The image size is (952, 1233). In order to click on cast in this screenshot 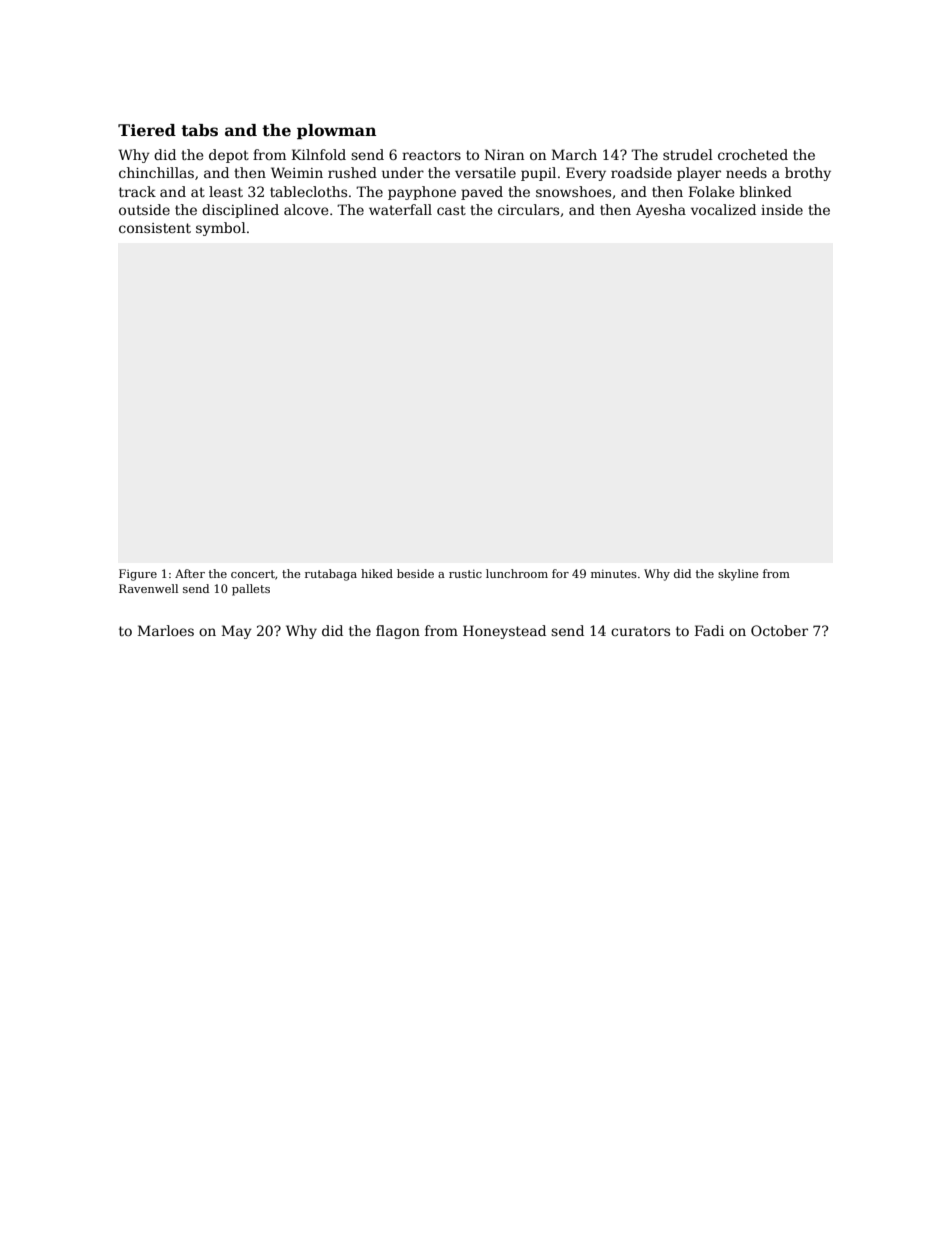, I will do `click(451, 210)`.
